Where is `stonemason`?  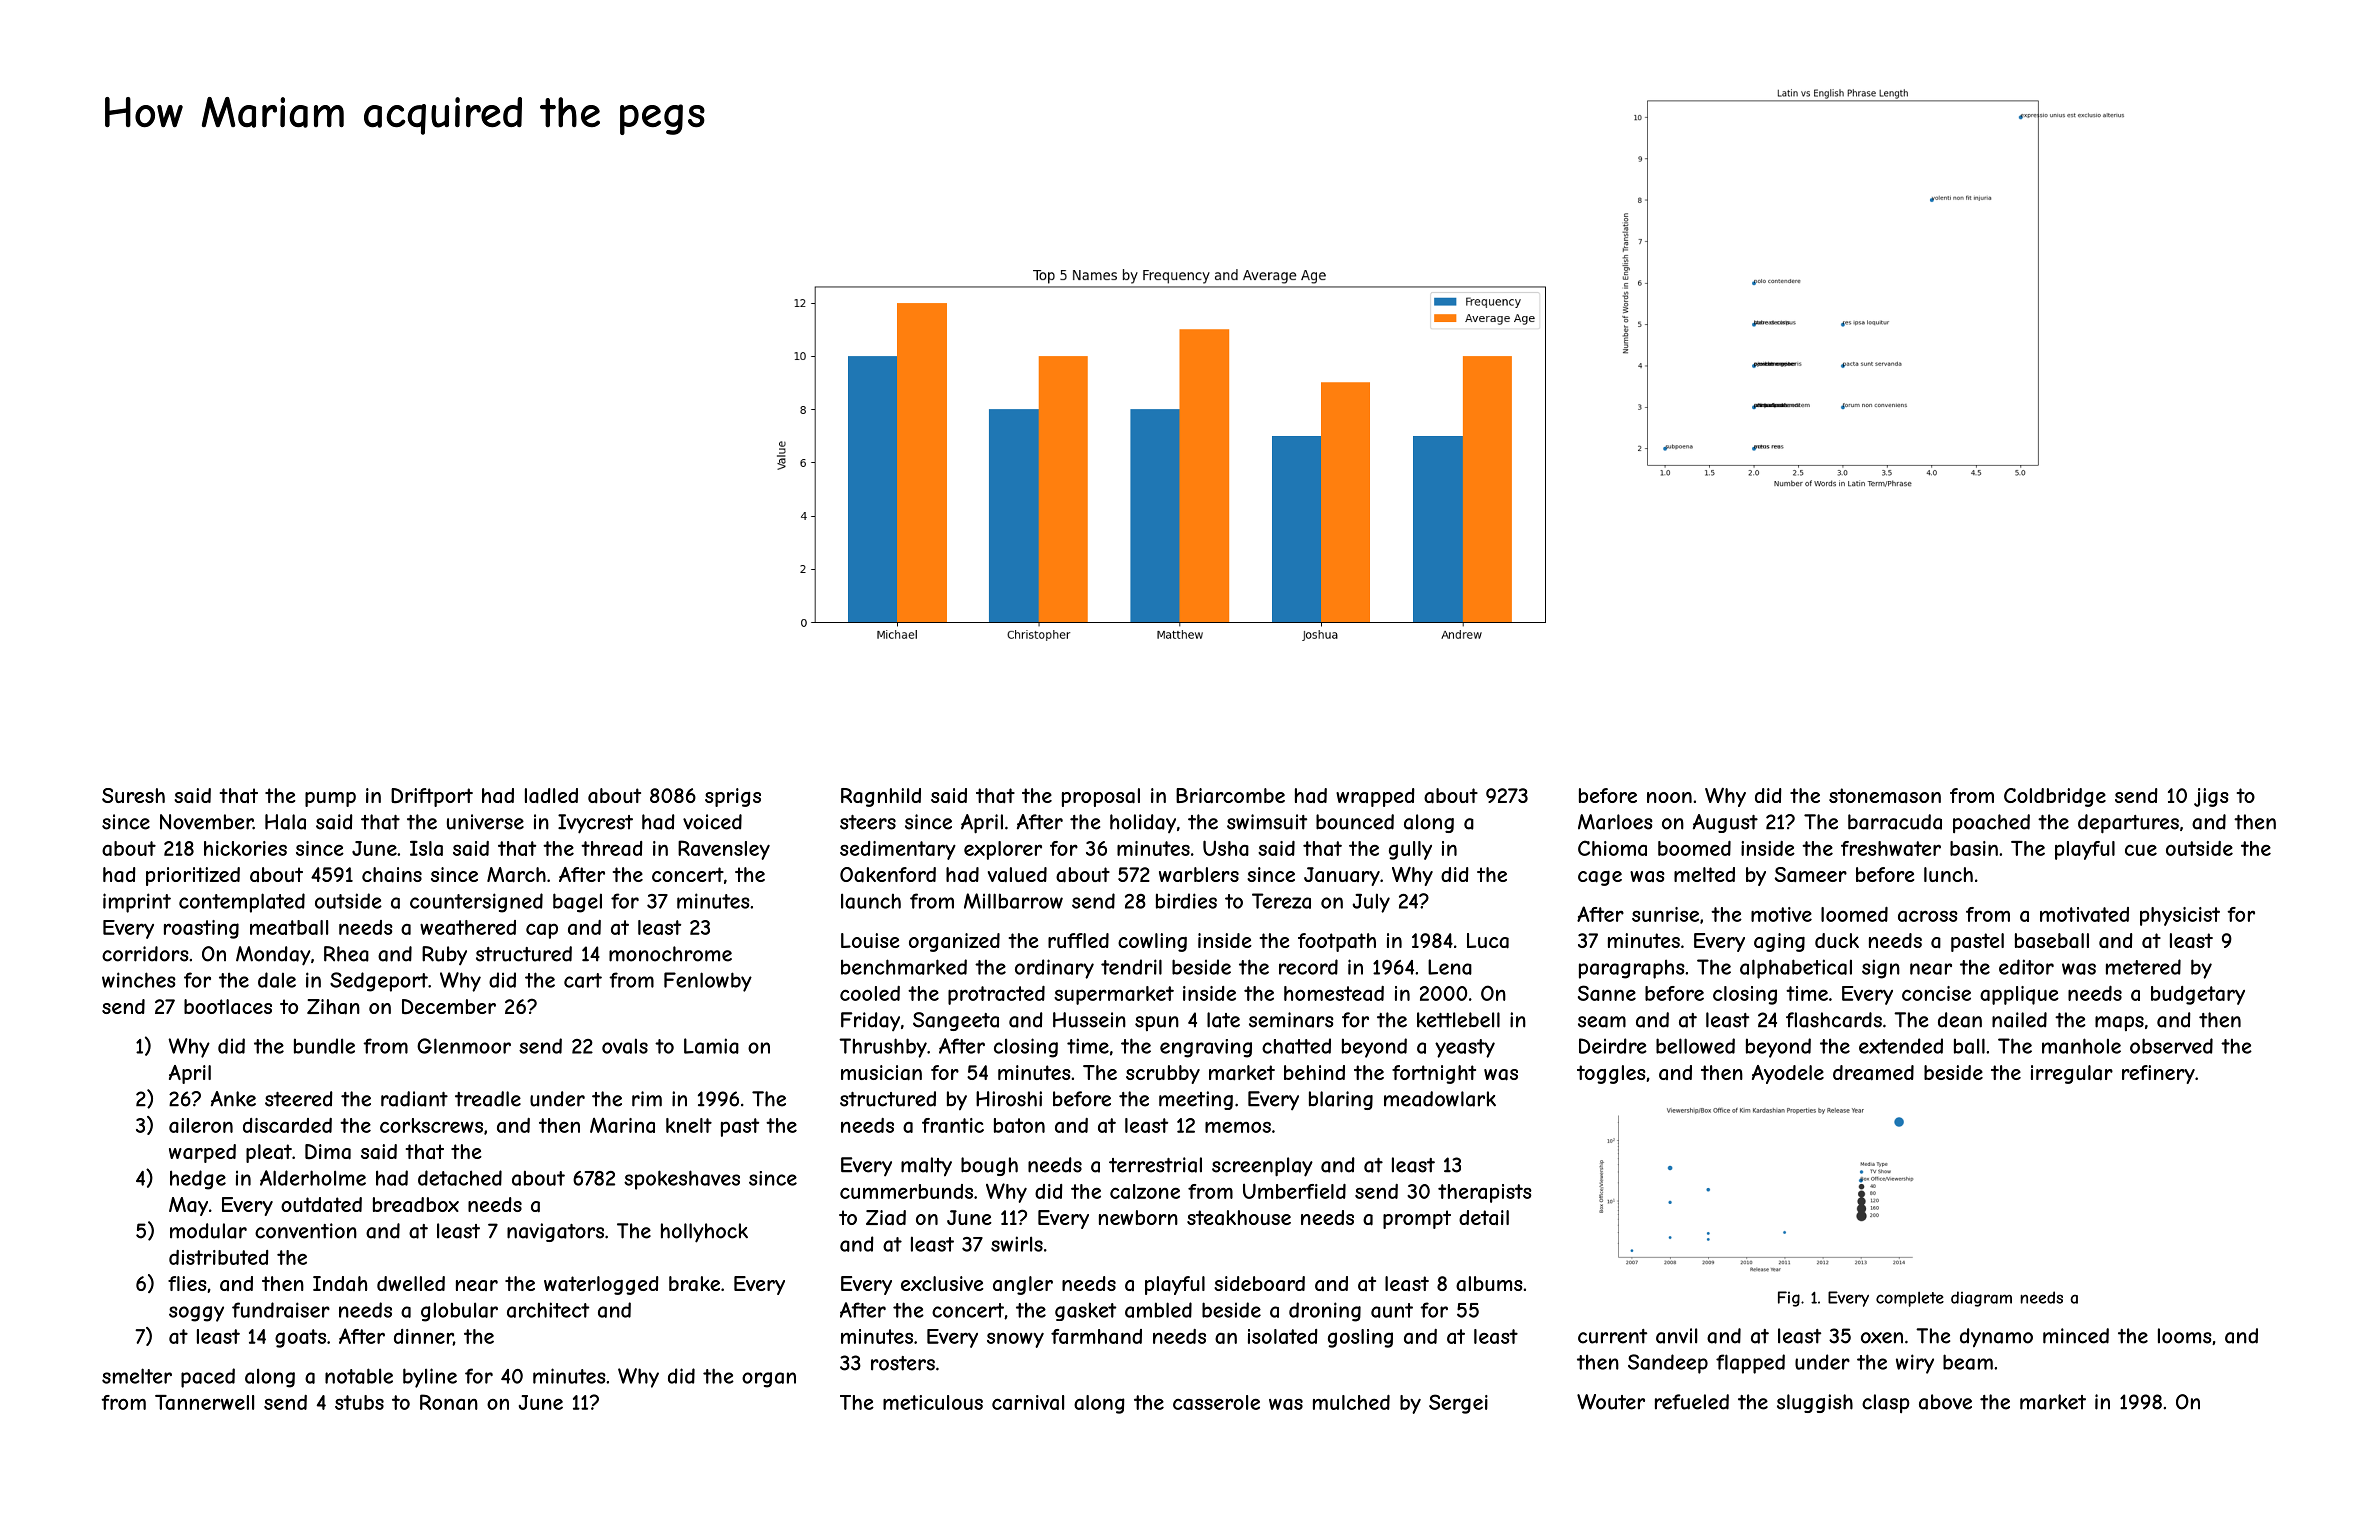
stonemason is located at coordinates (1885, 796).
